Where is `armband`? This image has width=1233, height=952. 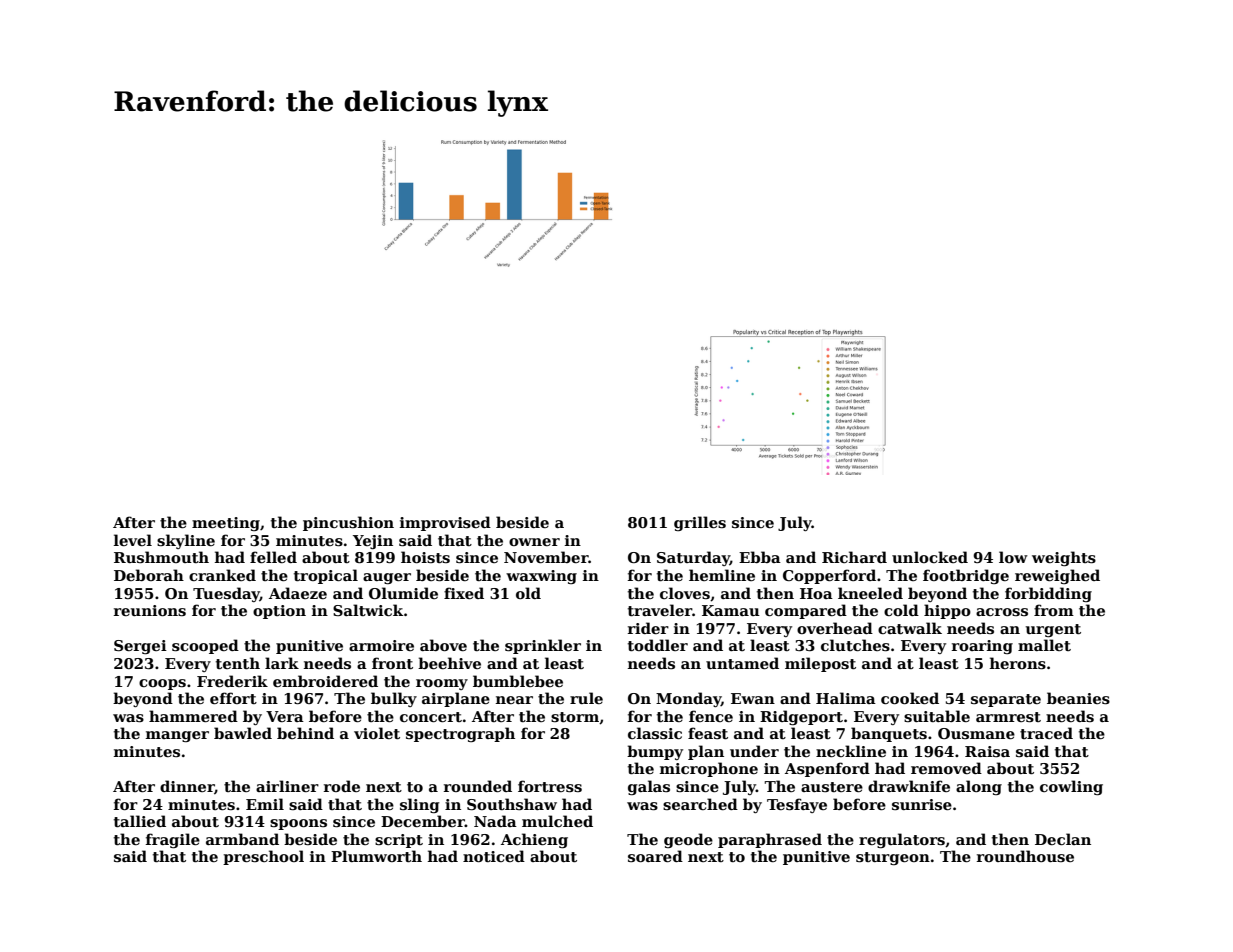
armband is located at coordinates (242, 839).
